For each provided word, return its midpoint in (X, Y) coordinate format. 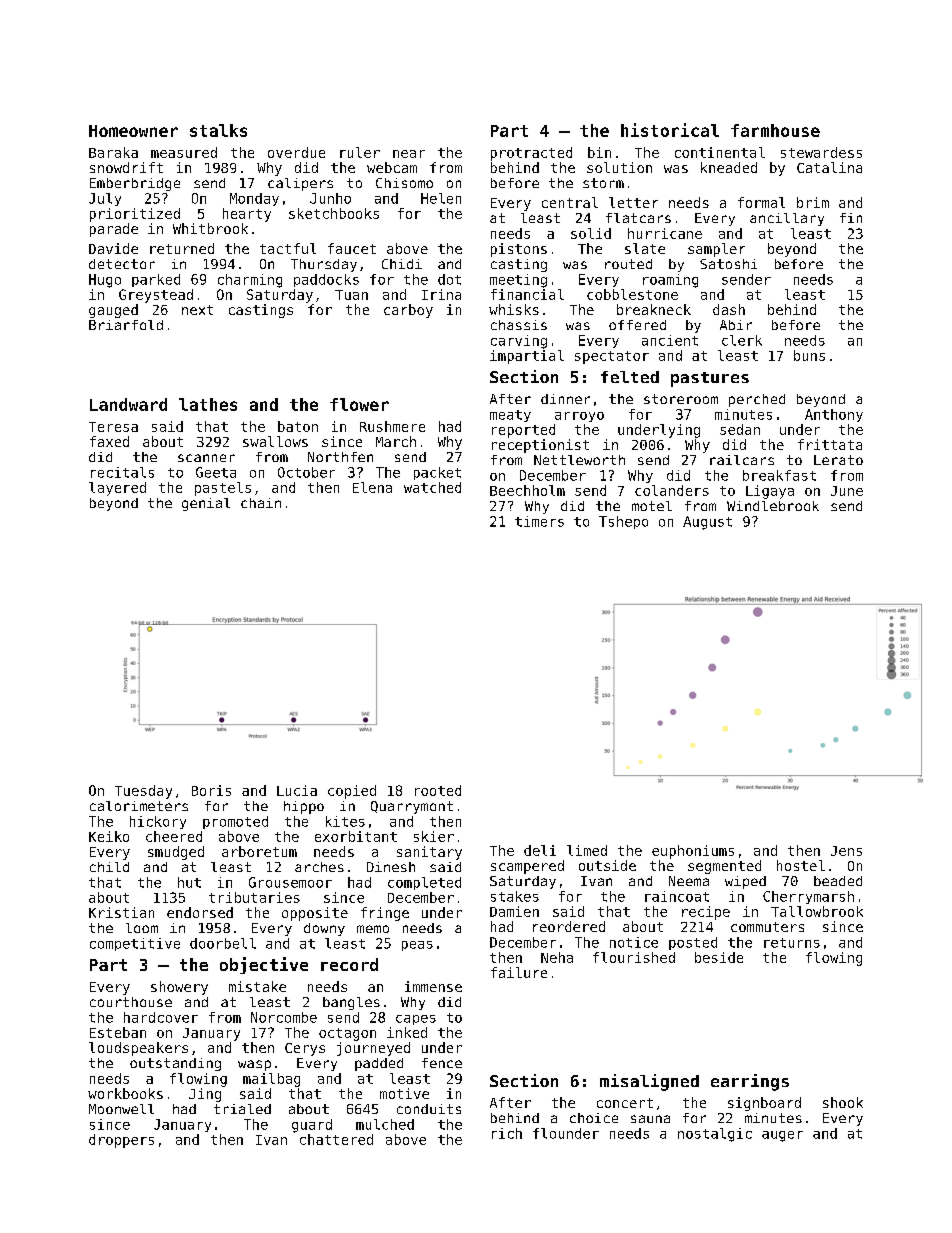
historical (670, 130)
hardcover (161, 1017)
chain (261, 503)
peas (417, 946)
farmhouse (775, 130)
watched (432, 487)
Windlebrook (773, 506)
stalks (218, 130)
